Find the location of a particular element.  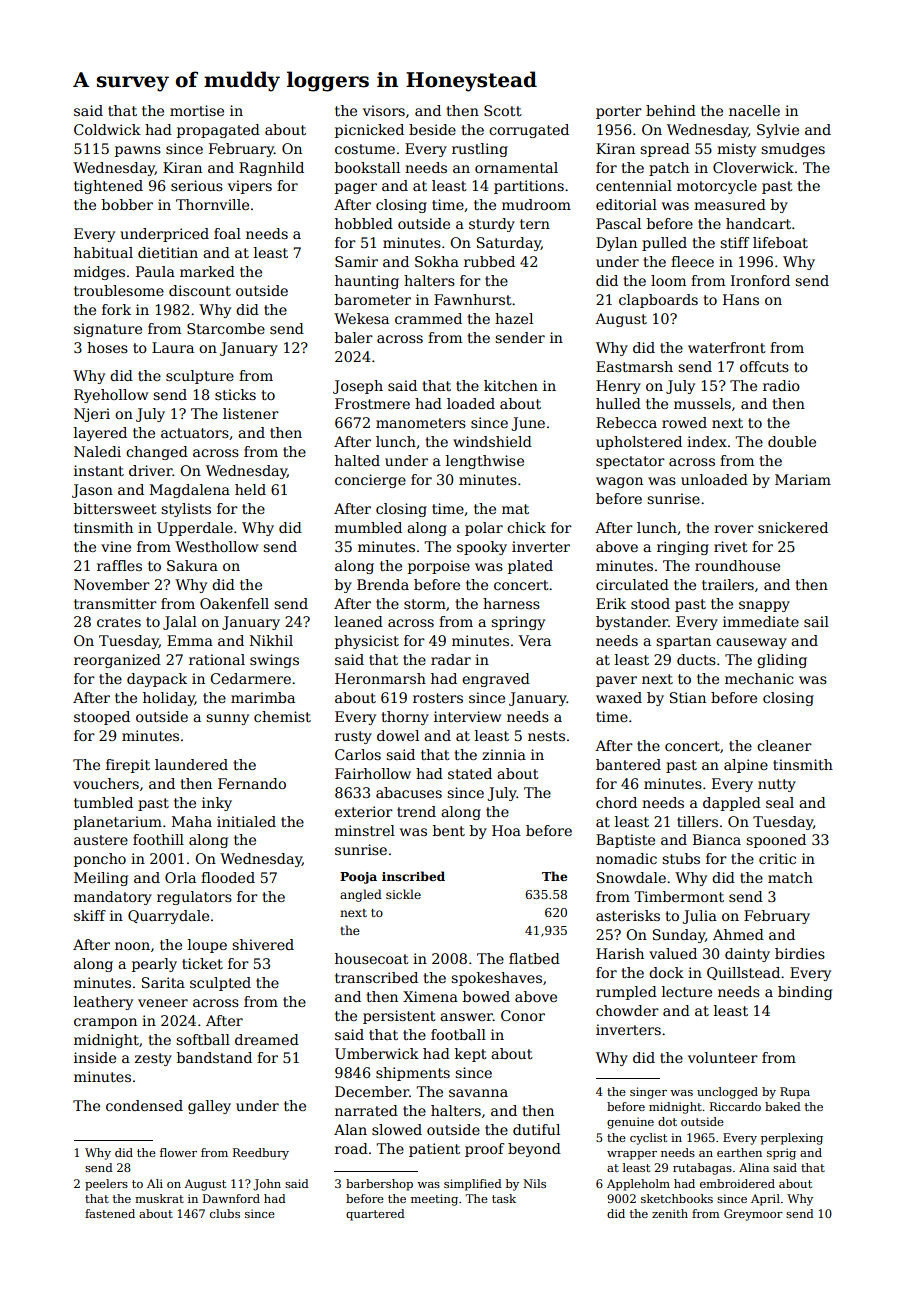

snappy is located at coordinates (764, 606).
